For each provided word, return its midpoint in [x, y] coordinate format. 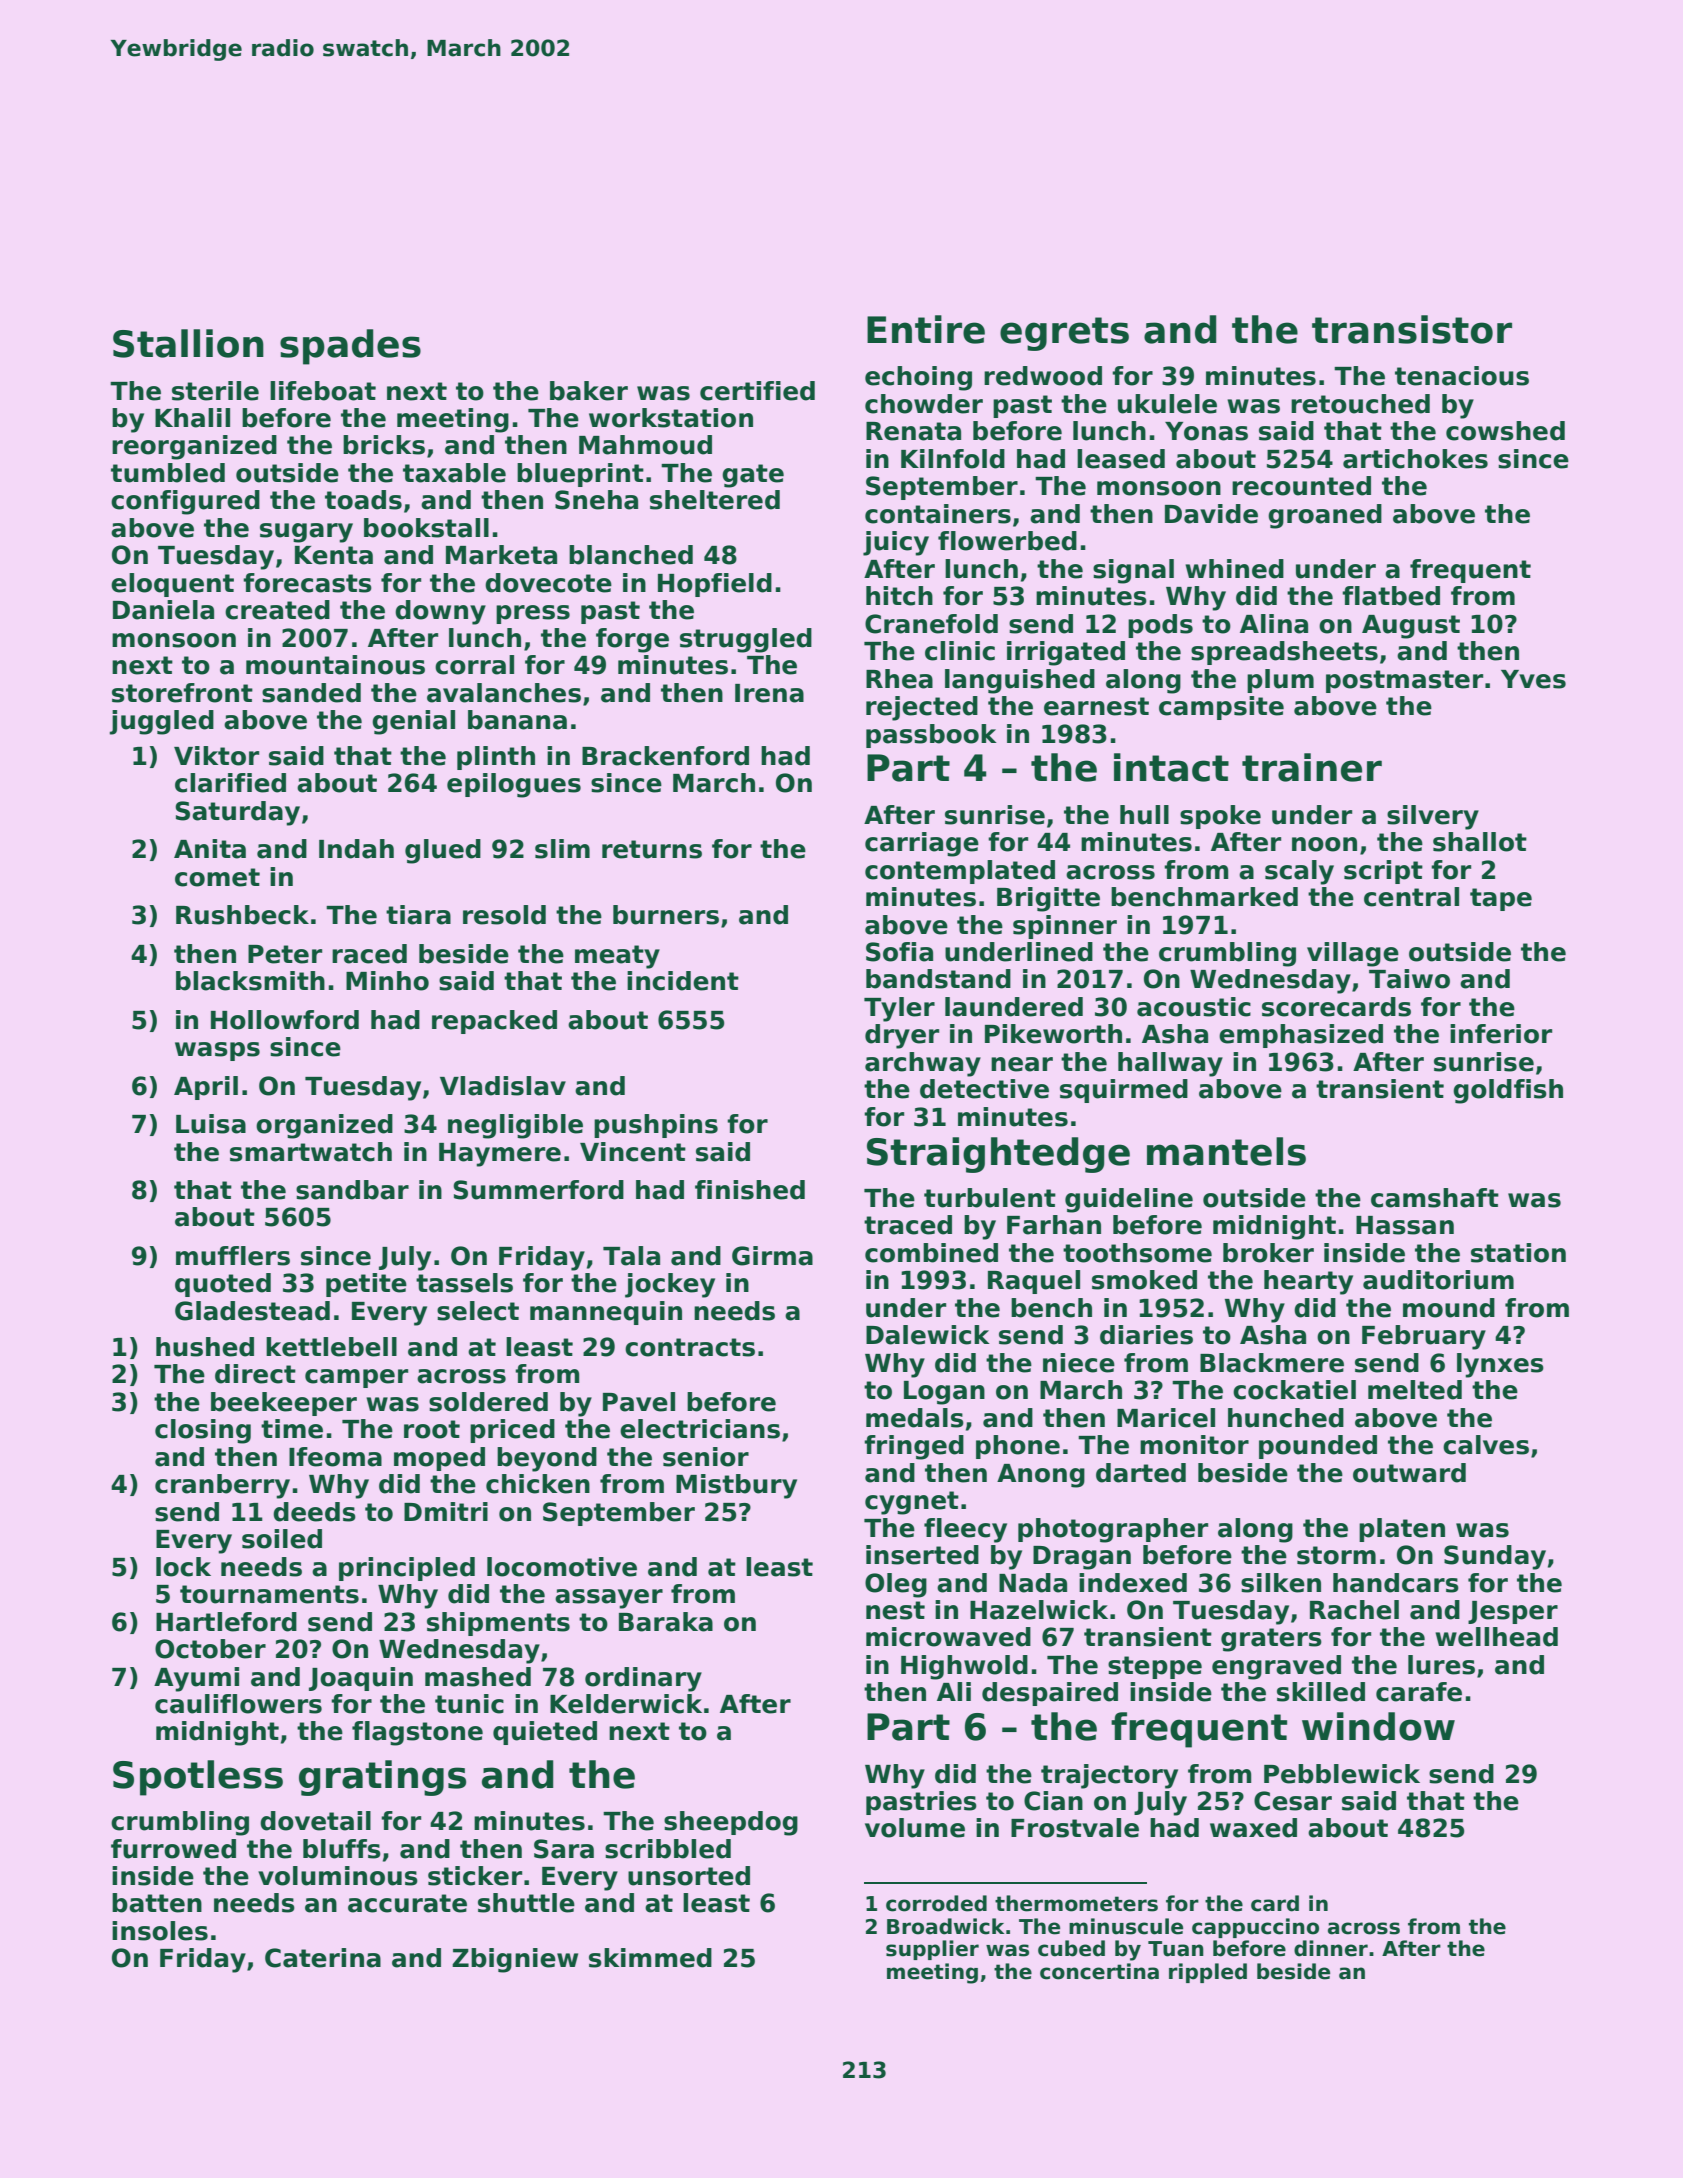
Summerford [538, 1190]
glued [443, 851]
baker [589, 391]
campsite [1221, 708]
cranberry [222, 1486]
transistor [1412, 329]
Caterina [323, 1958]
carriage [922, 844]
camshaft [1435, 1198]
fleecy [965, 1530]
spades [350, 347]
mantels [1226, 1151]
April [206, 1088]
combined [931, 1253]
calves [1486, 1445]
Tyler [899, 1009]
